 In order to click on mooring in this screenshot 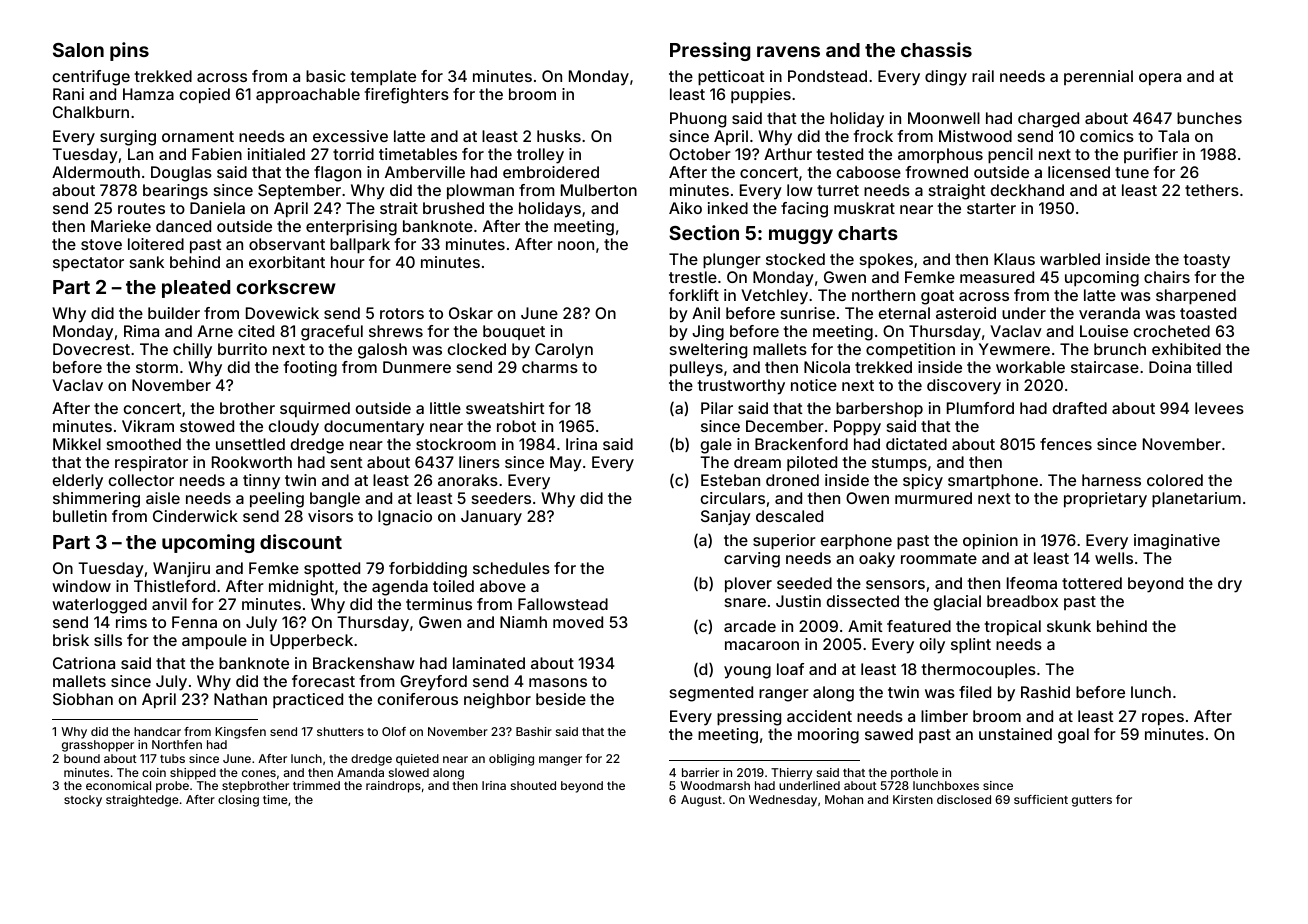, I will do `click(828, 736)`.
